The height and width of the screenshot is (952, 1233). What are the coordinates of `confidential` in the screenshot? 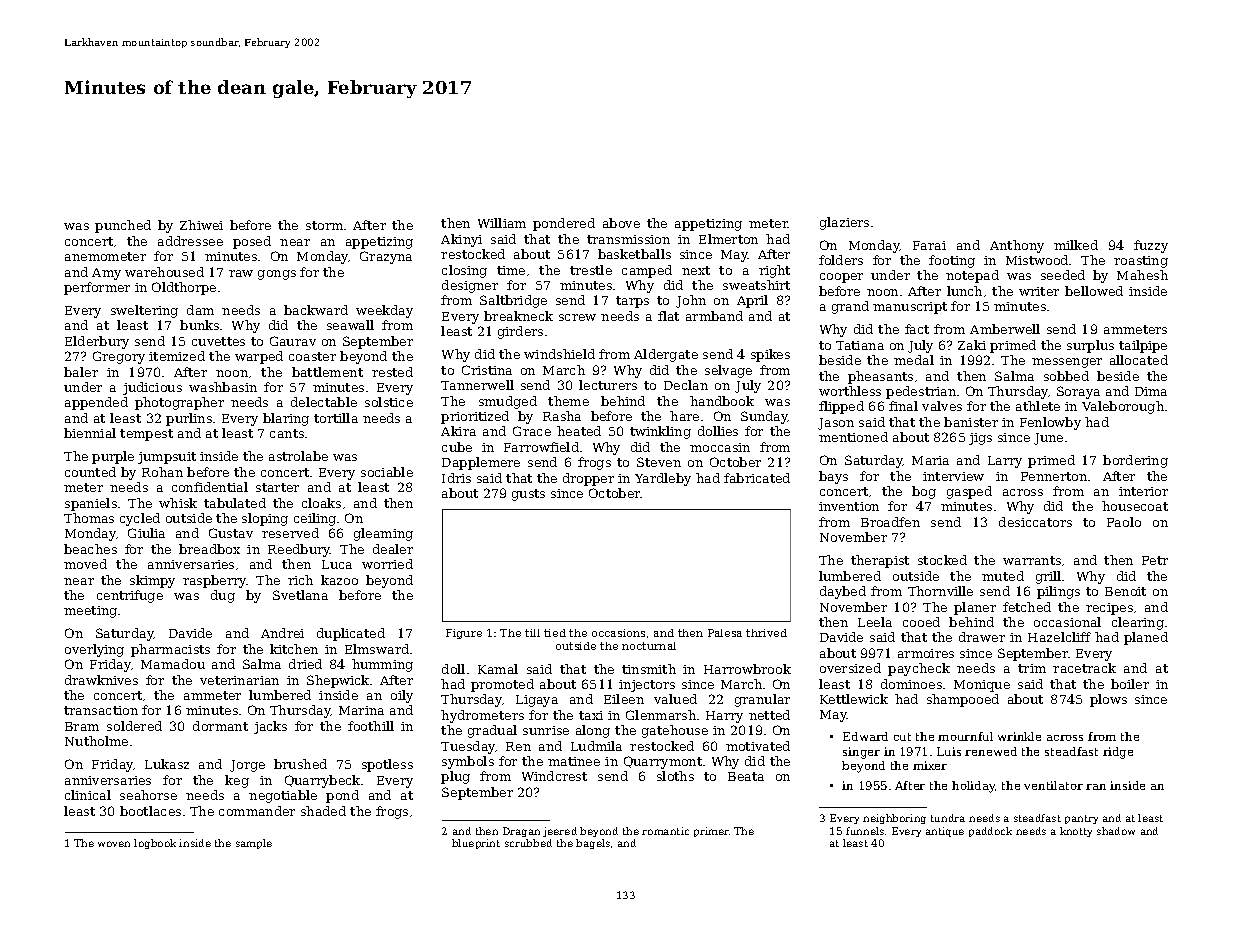 It's located at (210, 487).
